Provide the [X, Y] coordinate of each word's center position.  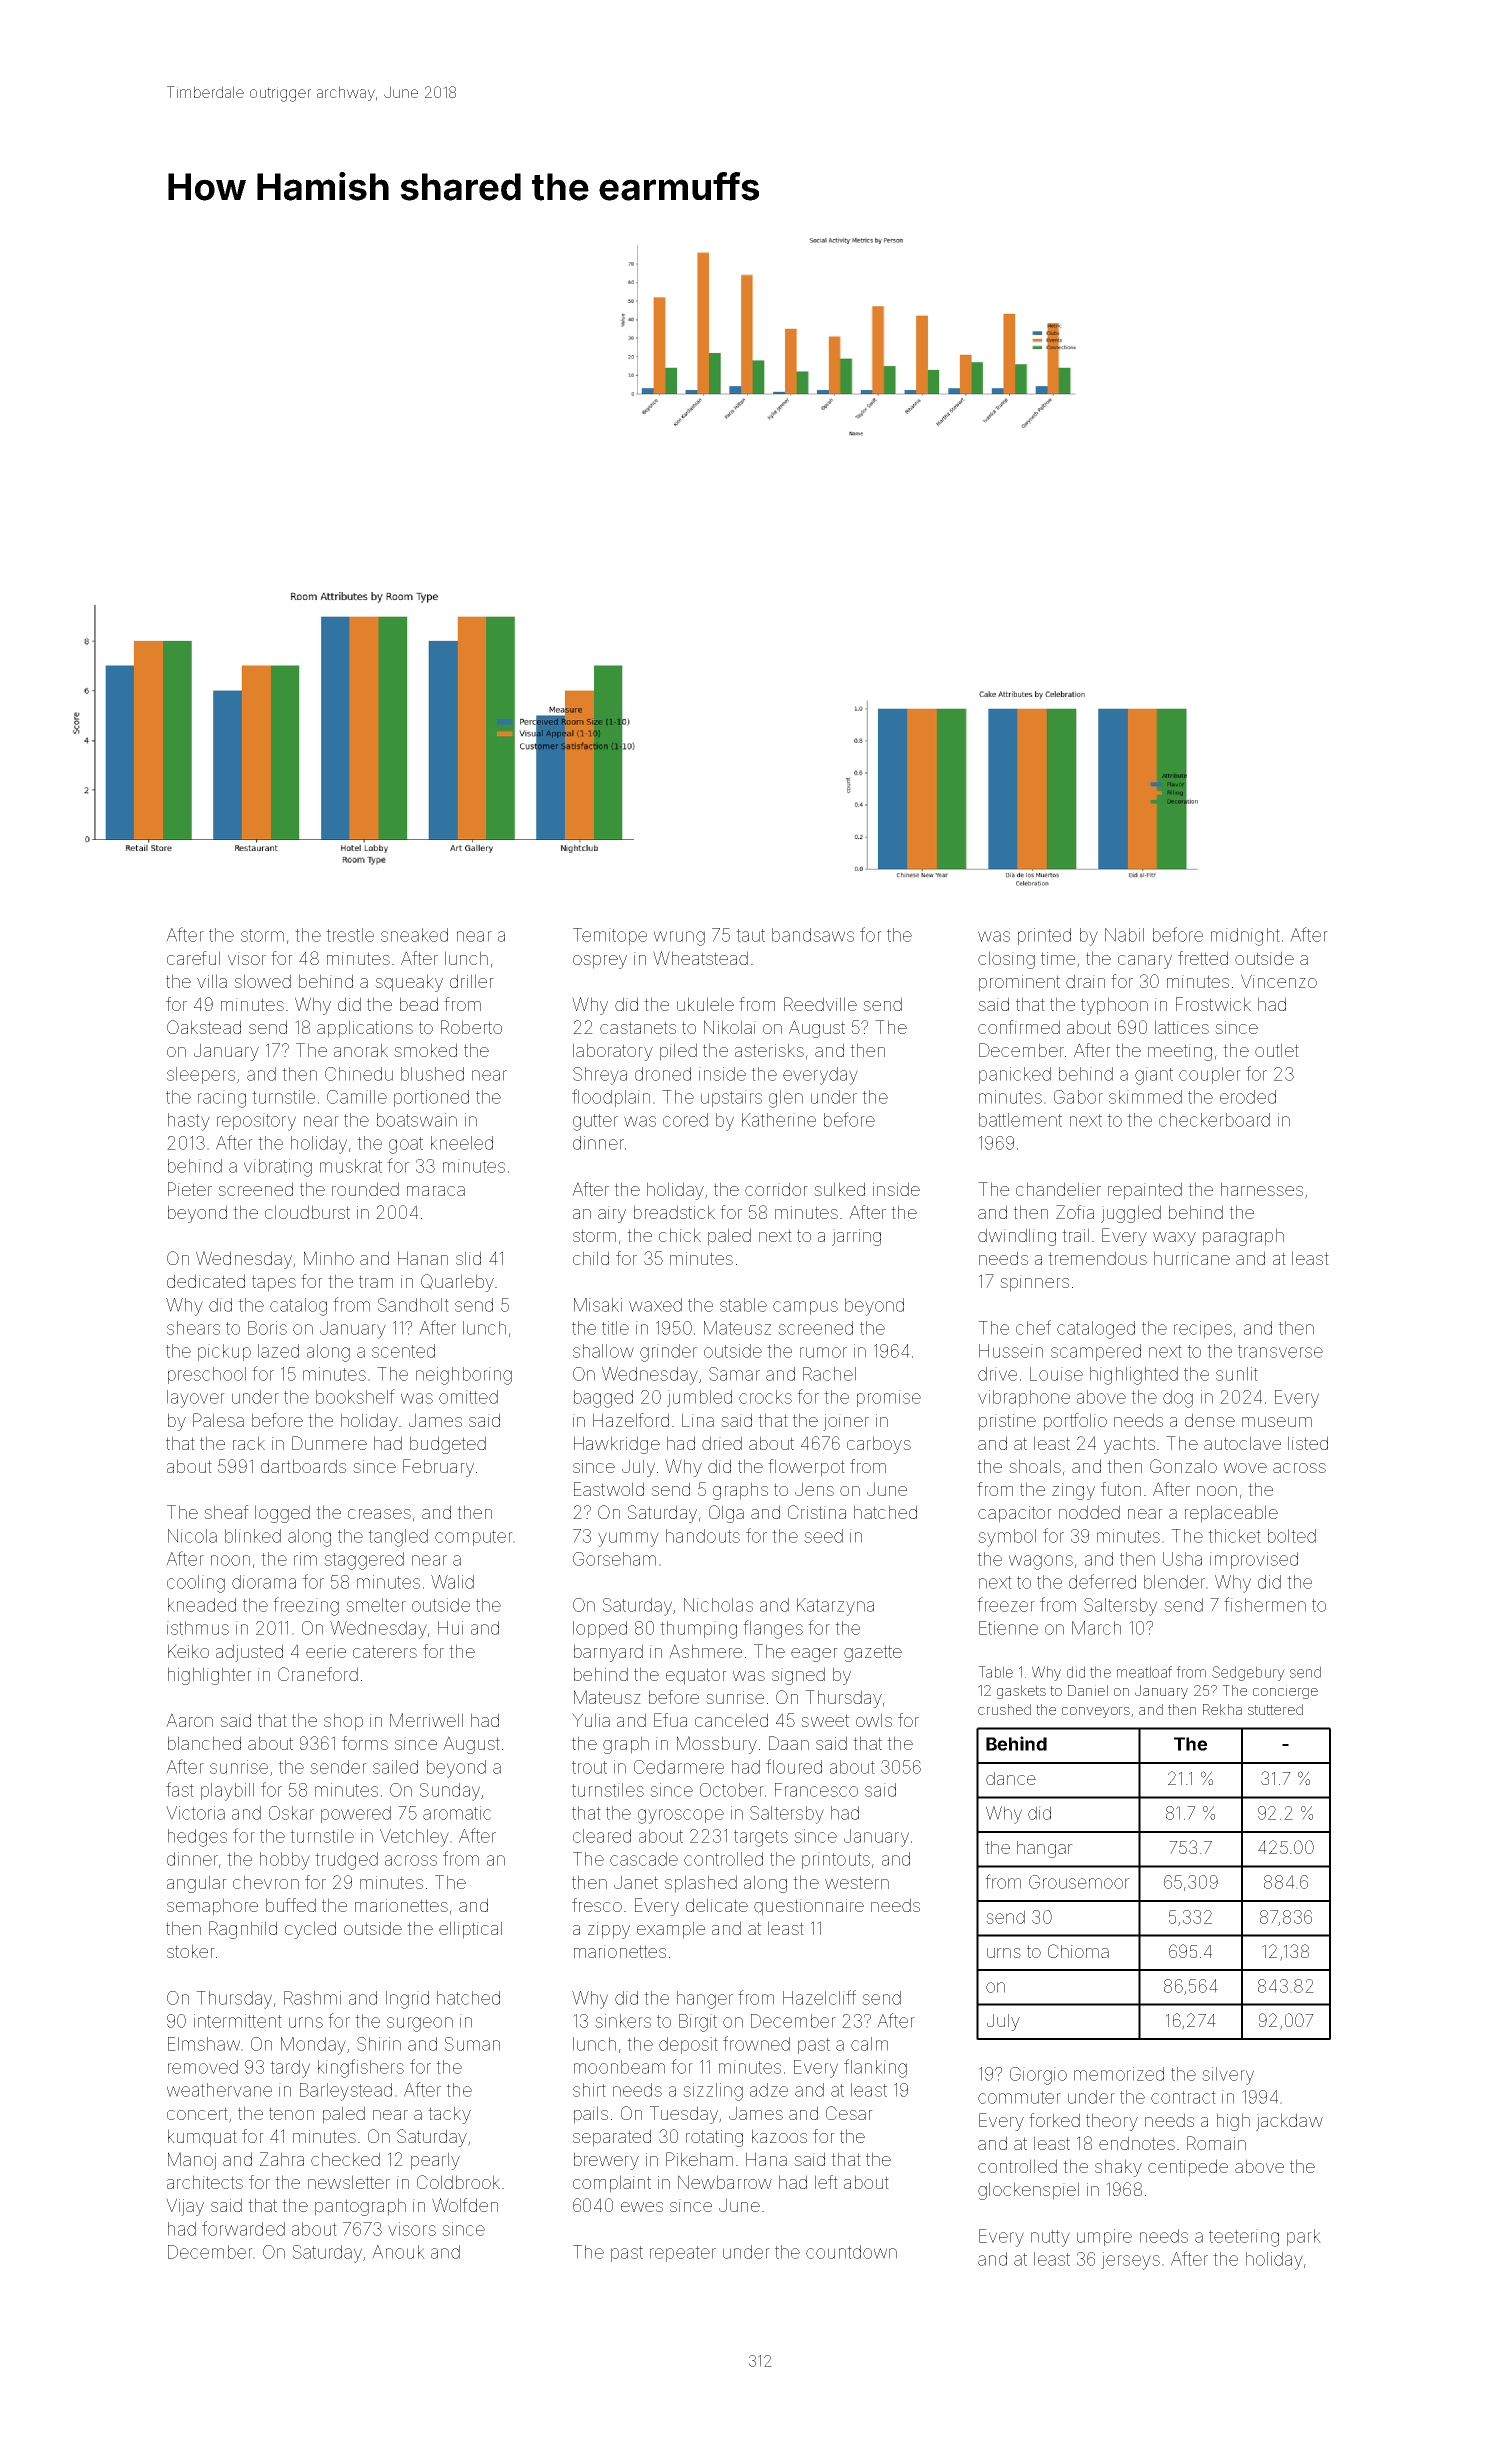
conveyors [1096, 1712]
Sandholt [413, 1305]
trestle [350, 935]
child [591, 1258]
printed [1044, 936]
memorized [1119, 2074]
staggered [364, 1561]
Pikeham [699, 2159]
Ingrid [407, 2000]
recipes [1203, 1329]
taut [750, 935]
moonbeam [619, 2067]
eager [814, 1655]
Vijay [185, 2207]
